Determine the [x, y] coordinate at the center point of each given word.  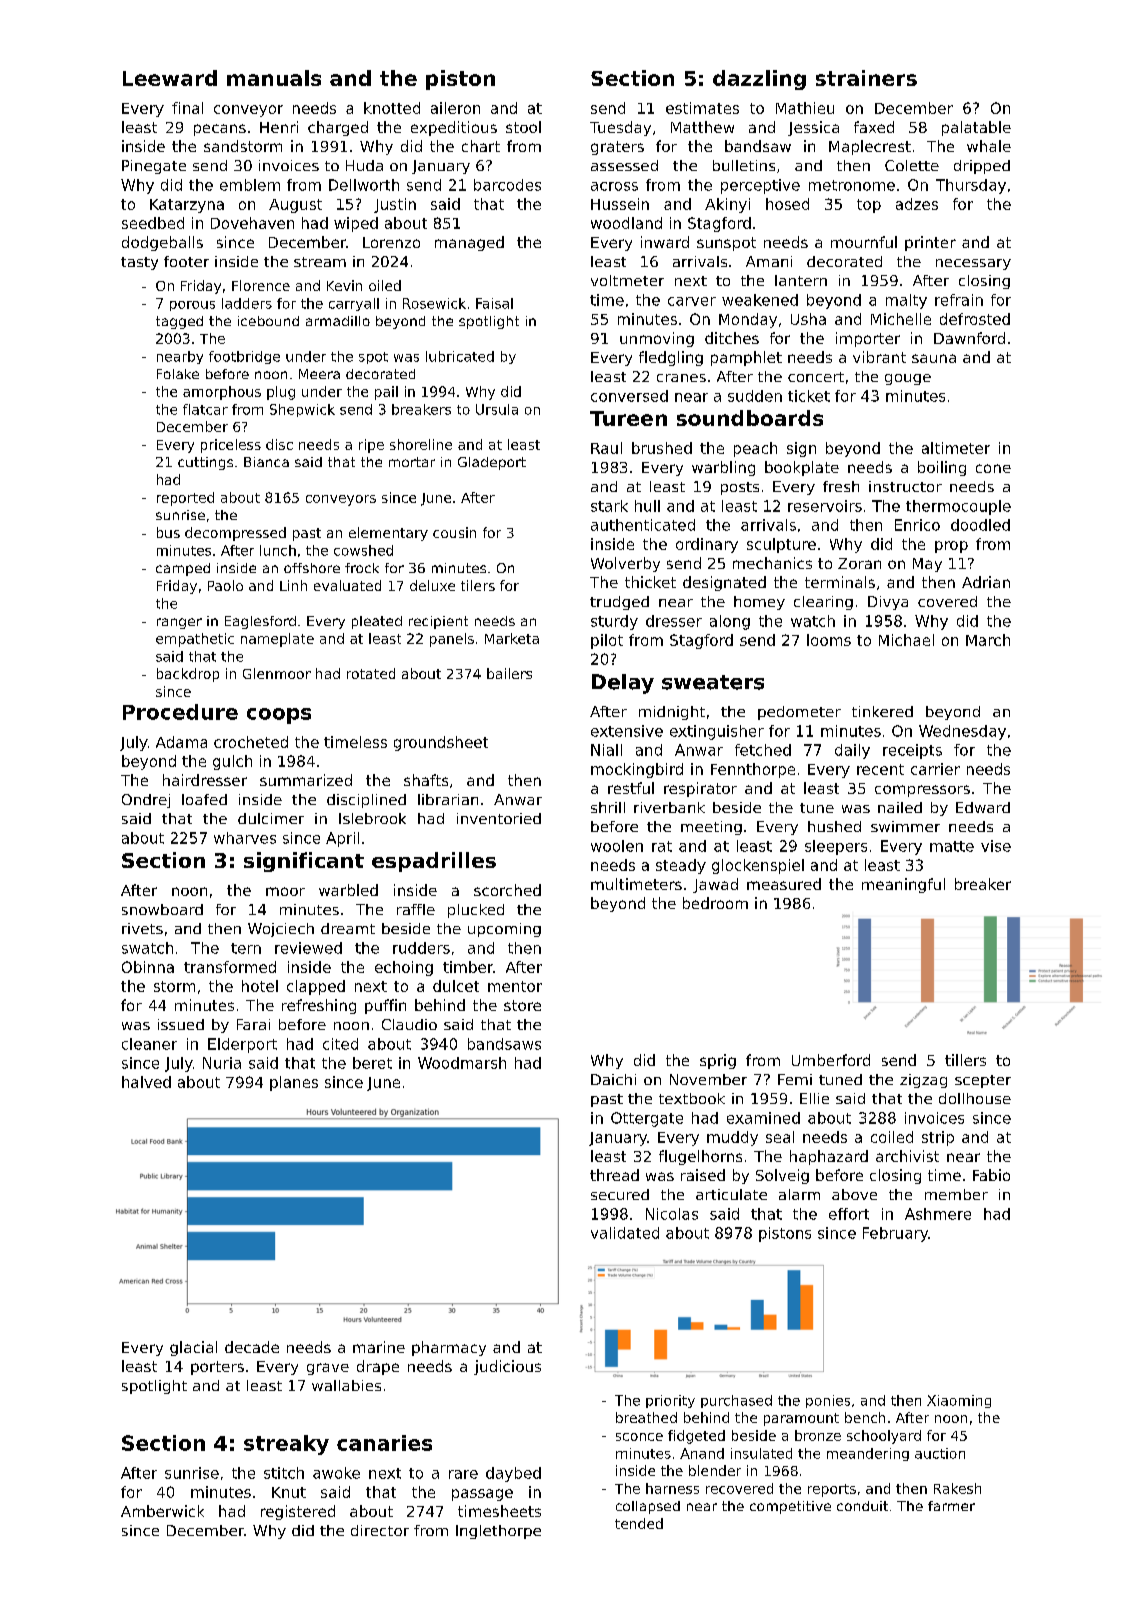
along [730, 622]
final [187, 108]
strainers [866, 78]
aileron [455, 108]
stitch [284, 1473]
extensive [627, 731]
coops [279, 716]
